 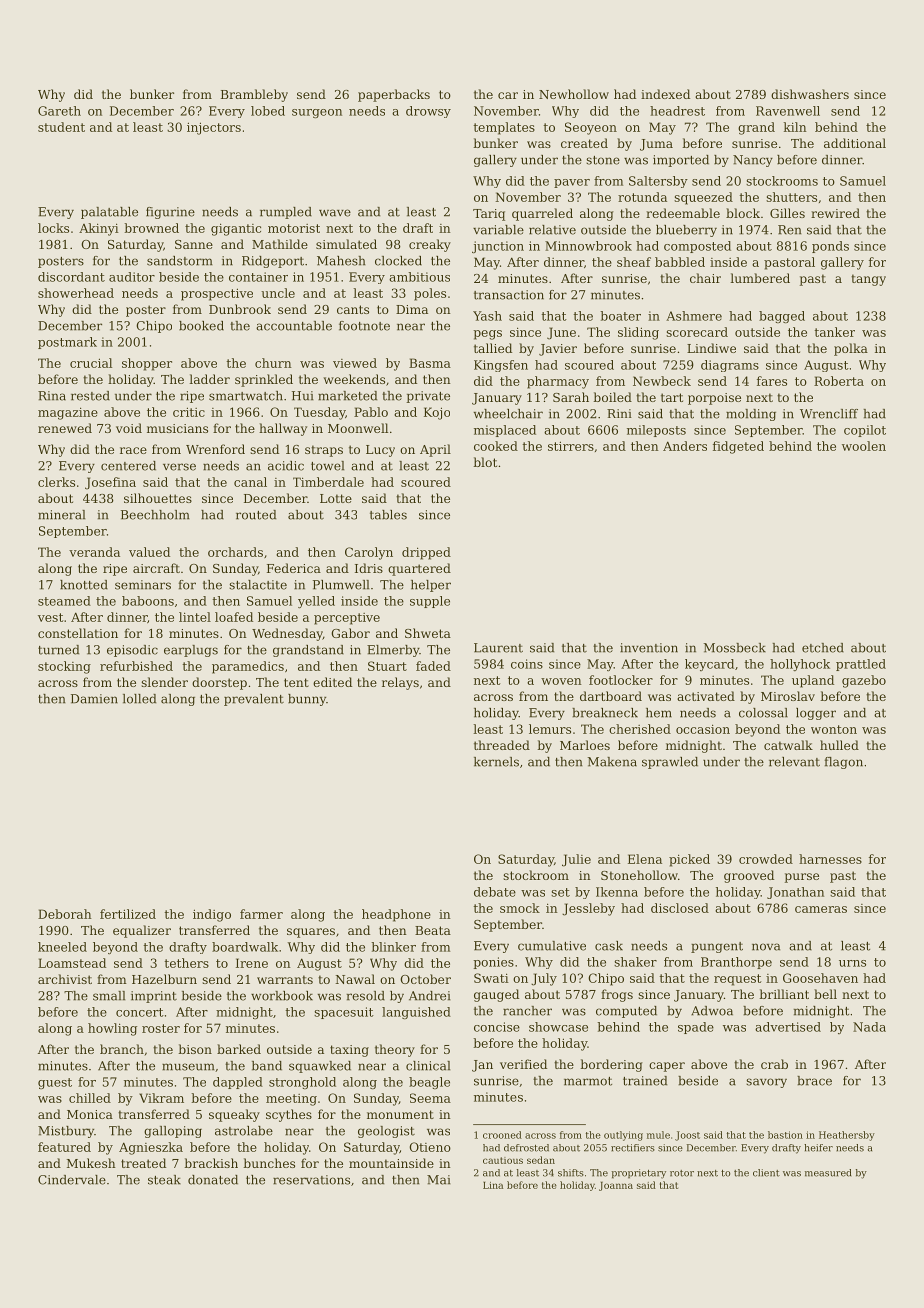 What do you see at coordinates (394, 95) in the screenshot?
I see `paperbacks` at bounding box center [394, 95].
